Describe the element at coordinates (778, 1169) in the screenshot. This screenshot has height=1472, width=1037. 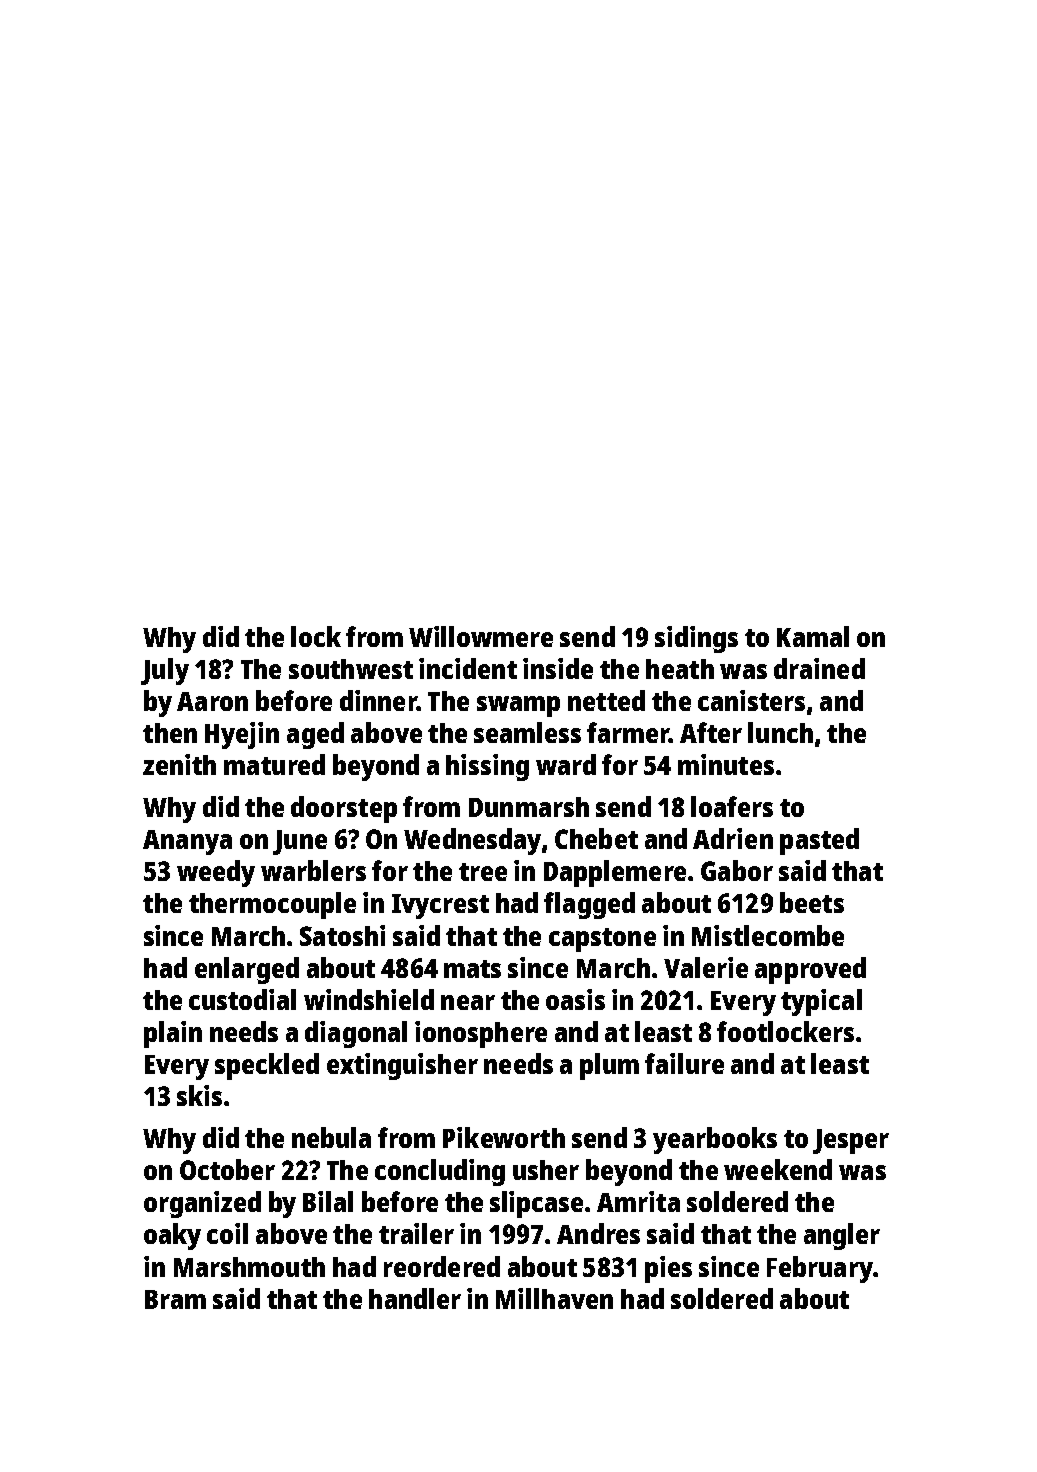
I see `weekend` at that location.
